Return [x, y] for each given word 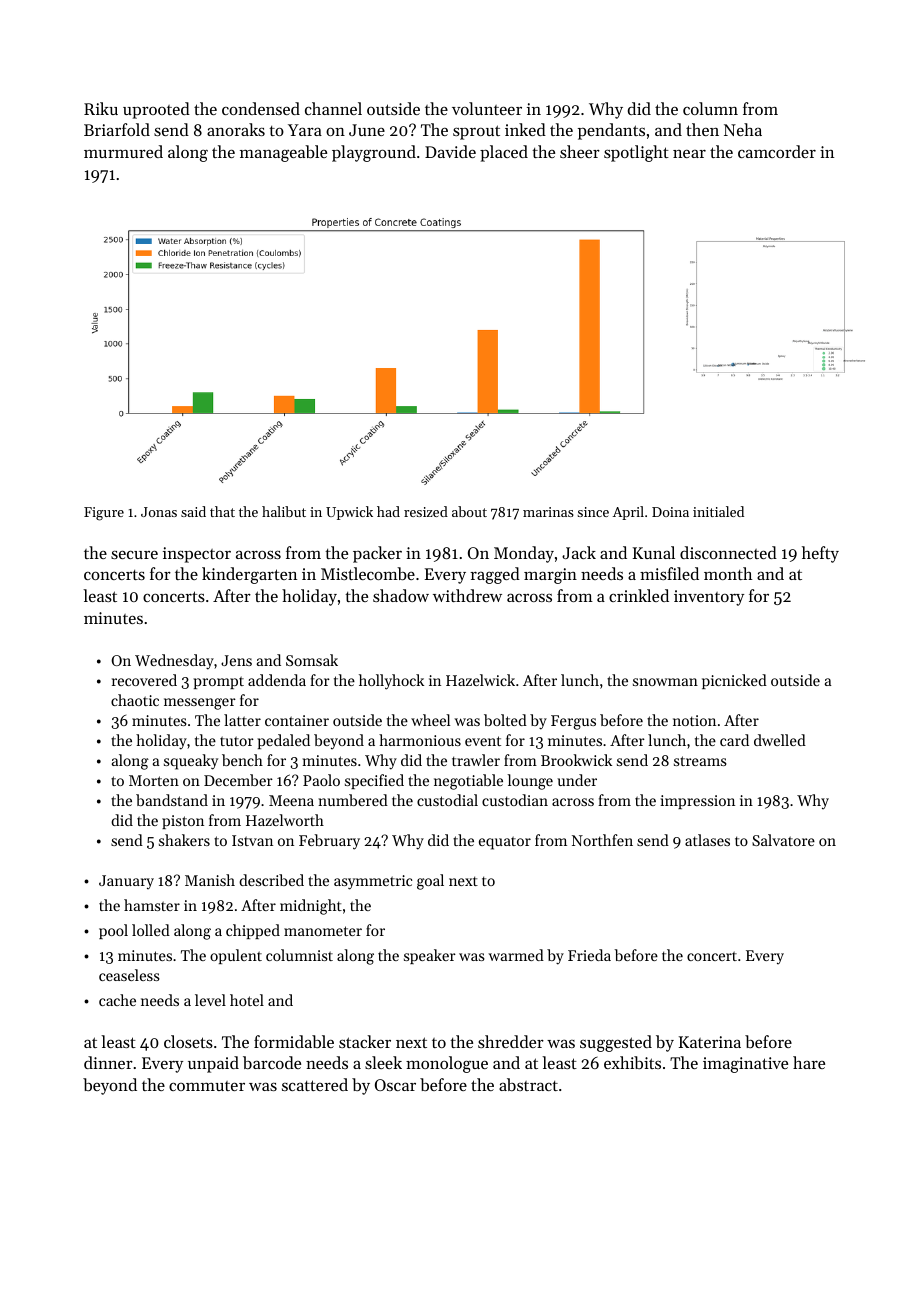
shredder [511, 1041]
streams [700, 761]
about [469, 511]
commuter [207, 1086]
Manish [210, 880]
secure [134, 554]
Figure [104, 514]
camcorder [777, 151]
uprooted [156, 110]
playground [374, 153]
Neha [743, 129]
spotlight [636, 153]
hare [809, 1062]
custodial [447, 800]
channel [333, 108]
